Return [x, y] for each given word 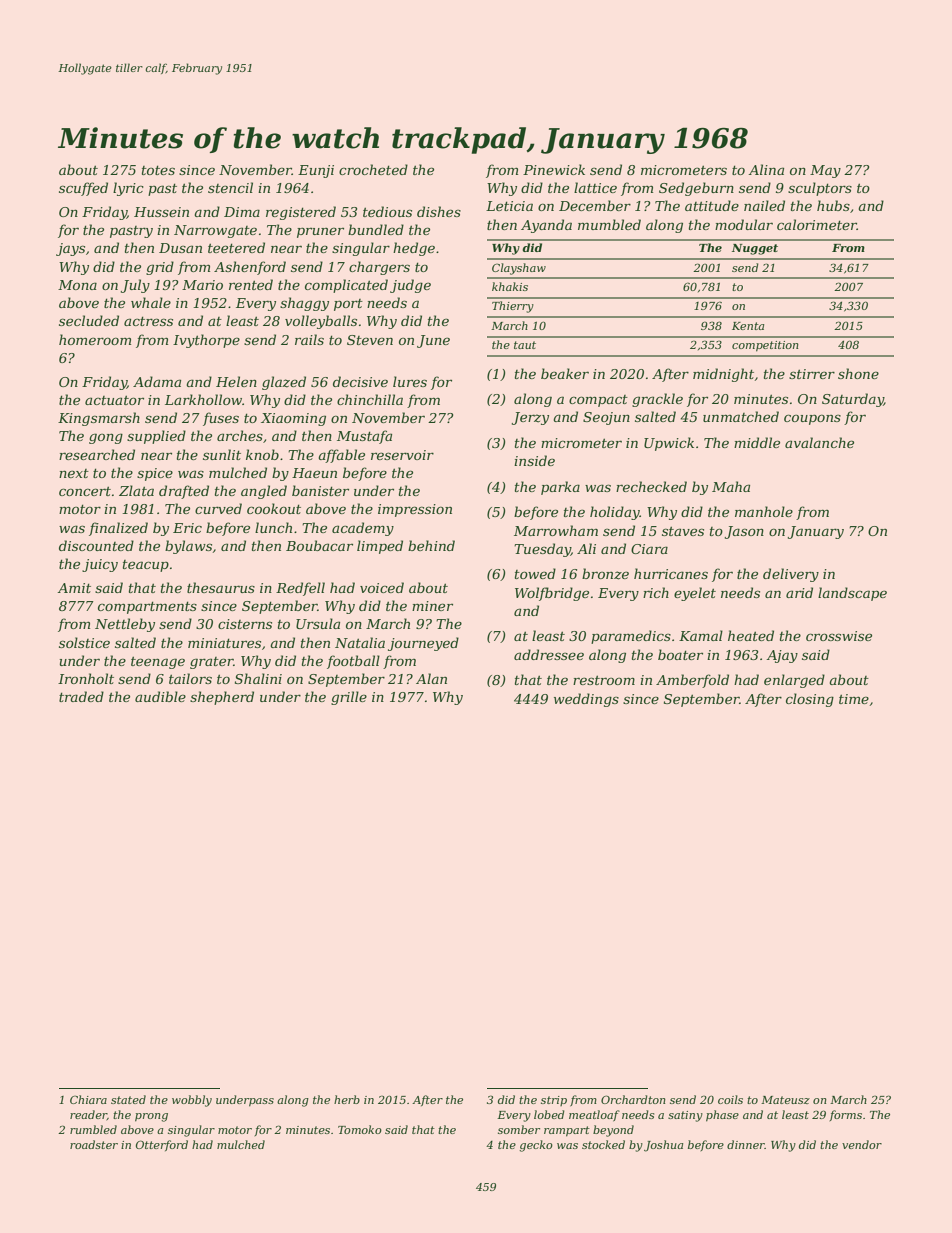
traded [81, 696]
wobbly [192, 1101]
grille [349, 698]
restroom [604, 680]
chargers [379, 268]
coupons [812, 419]
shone [858, 373]
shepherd [222, 698]
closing [810, 700]
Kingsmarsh [99, 419]
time [854, 699]
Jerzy [530, 418]
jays [70, 249]
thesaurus [221, 587]
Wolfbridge [552, 594]
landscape [852, 594]
